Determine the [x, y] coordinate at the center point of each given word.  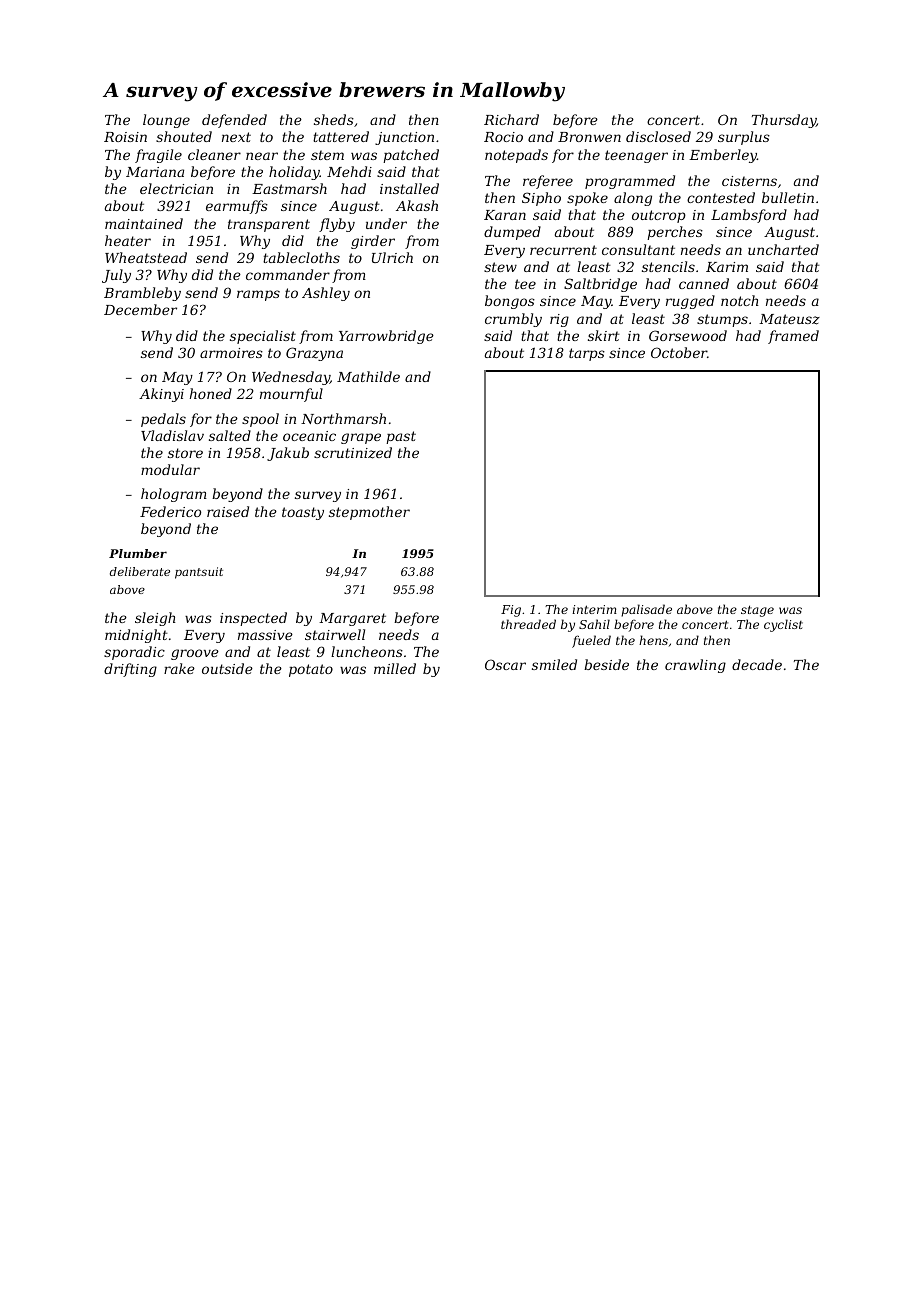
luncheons [367, 651]
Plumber [138, 553]
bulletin [788, 197]
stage [757, 611]
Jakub [288, 454]
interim [594, 609]
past [401, 437]
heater [128, 240]
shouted [184, 136]
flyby [337, 225]
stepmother [369, 513]
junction [404, 138]
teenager [636, 156]
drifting [130, 670]
